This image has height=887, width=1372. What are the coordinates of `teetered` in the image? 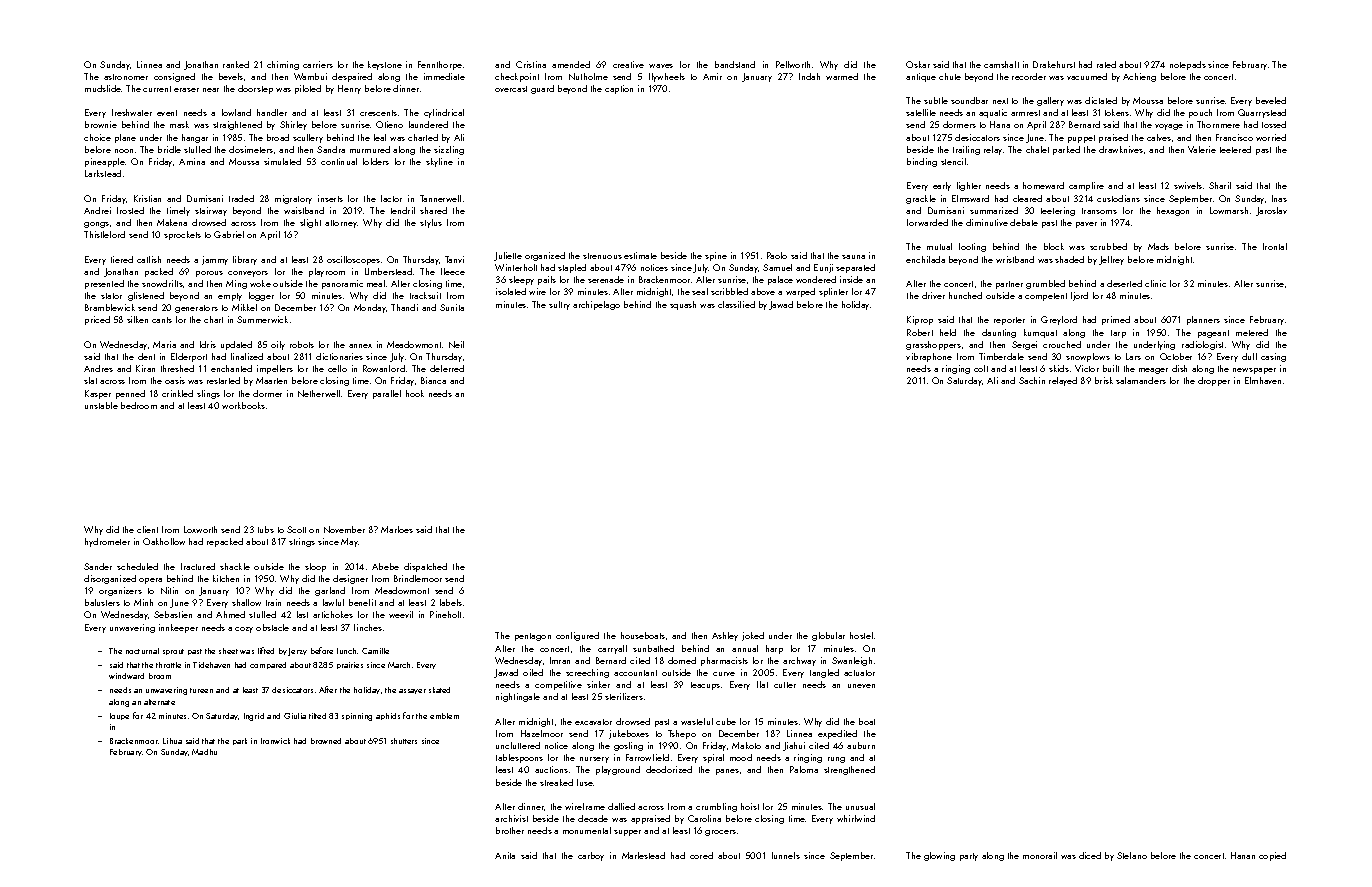 It's located at (1235, 149).
